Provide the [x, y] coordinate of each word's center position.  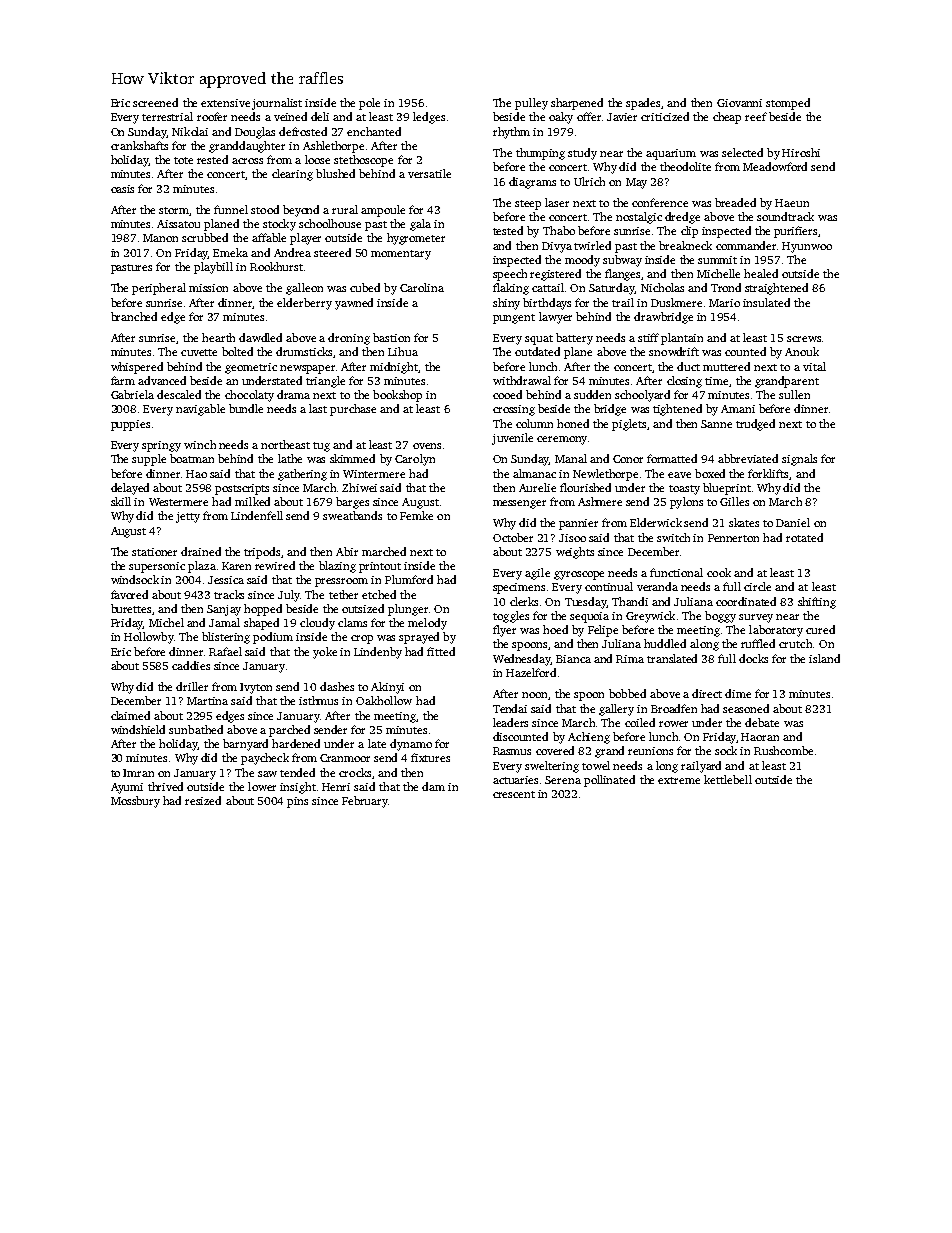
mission [208, 288]
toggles [511, 617]
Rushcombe [783, 750]
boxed [710, 473]
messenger [519, 504]
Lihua [403, 351]
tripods [262, 553]
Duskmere [676, 302]
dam [433, 786]
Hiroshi [801, 152]
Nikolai [190, 131]
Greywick [650, 617]
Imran [138, 773]
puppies [130, 425]
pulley [531, 104]
